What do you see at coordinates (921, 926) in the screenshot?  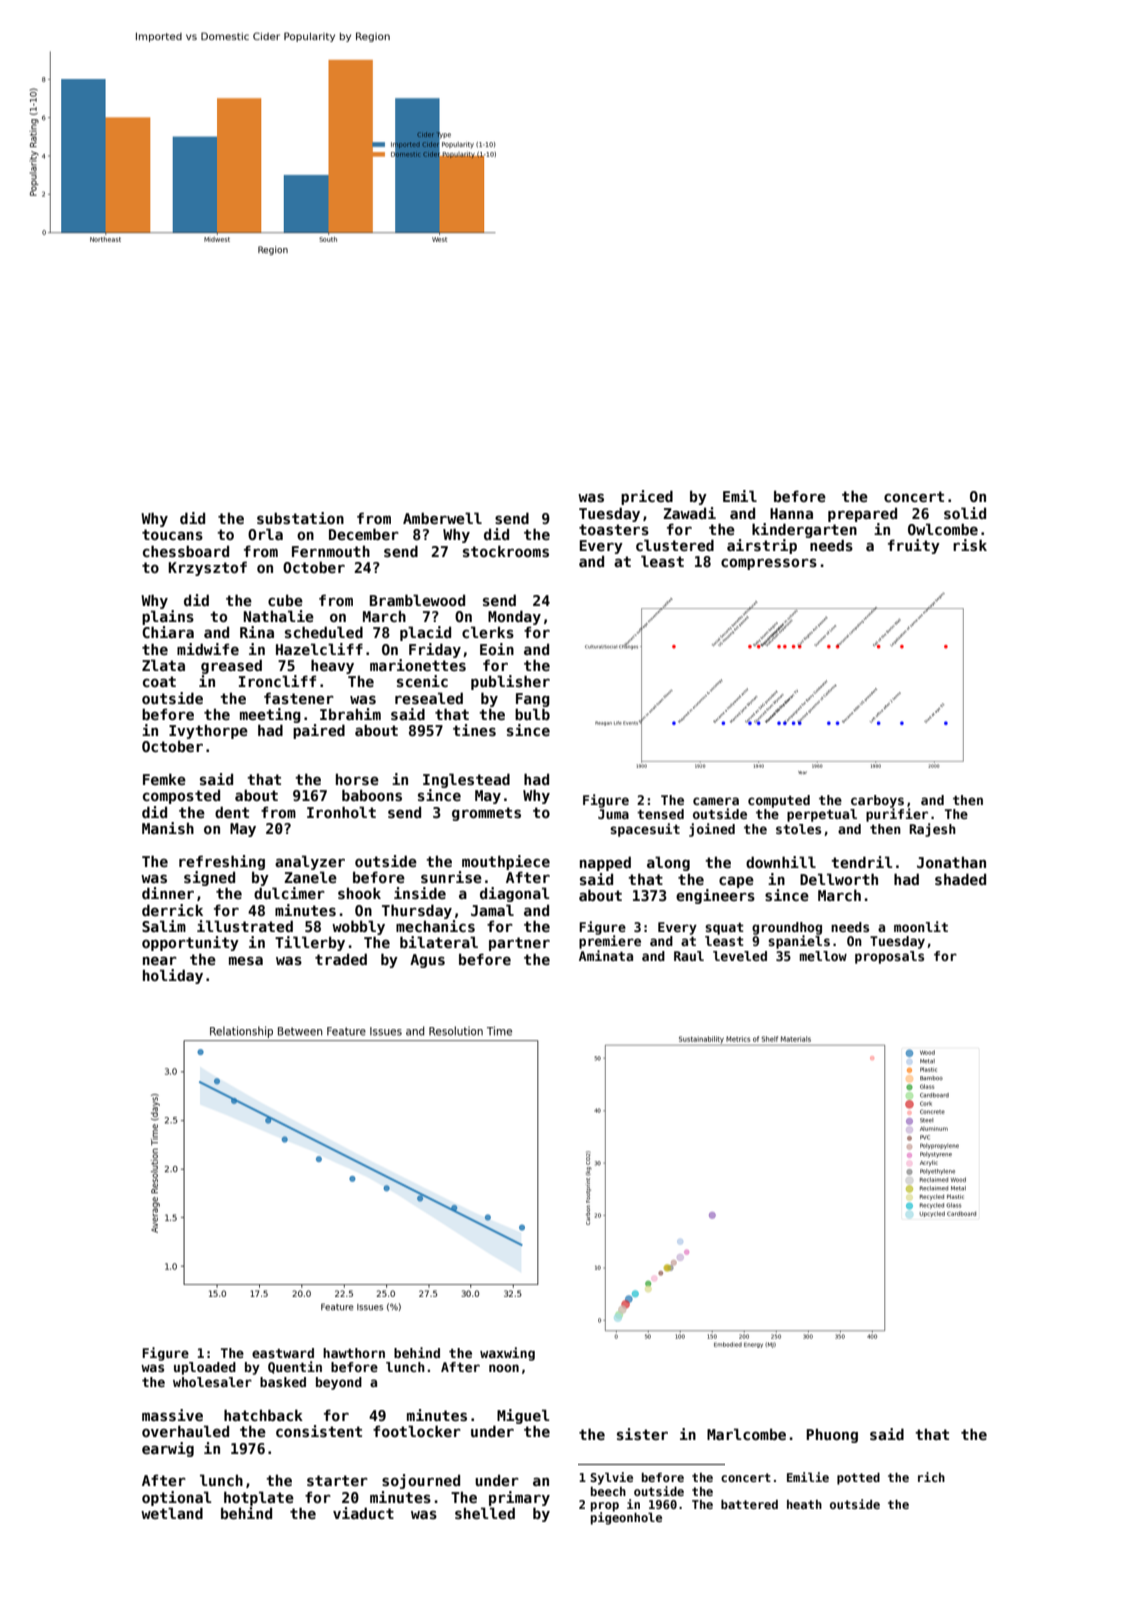 I see `moonlit` at bounding box center [921, 926].
